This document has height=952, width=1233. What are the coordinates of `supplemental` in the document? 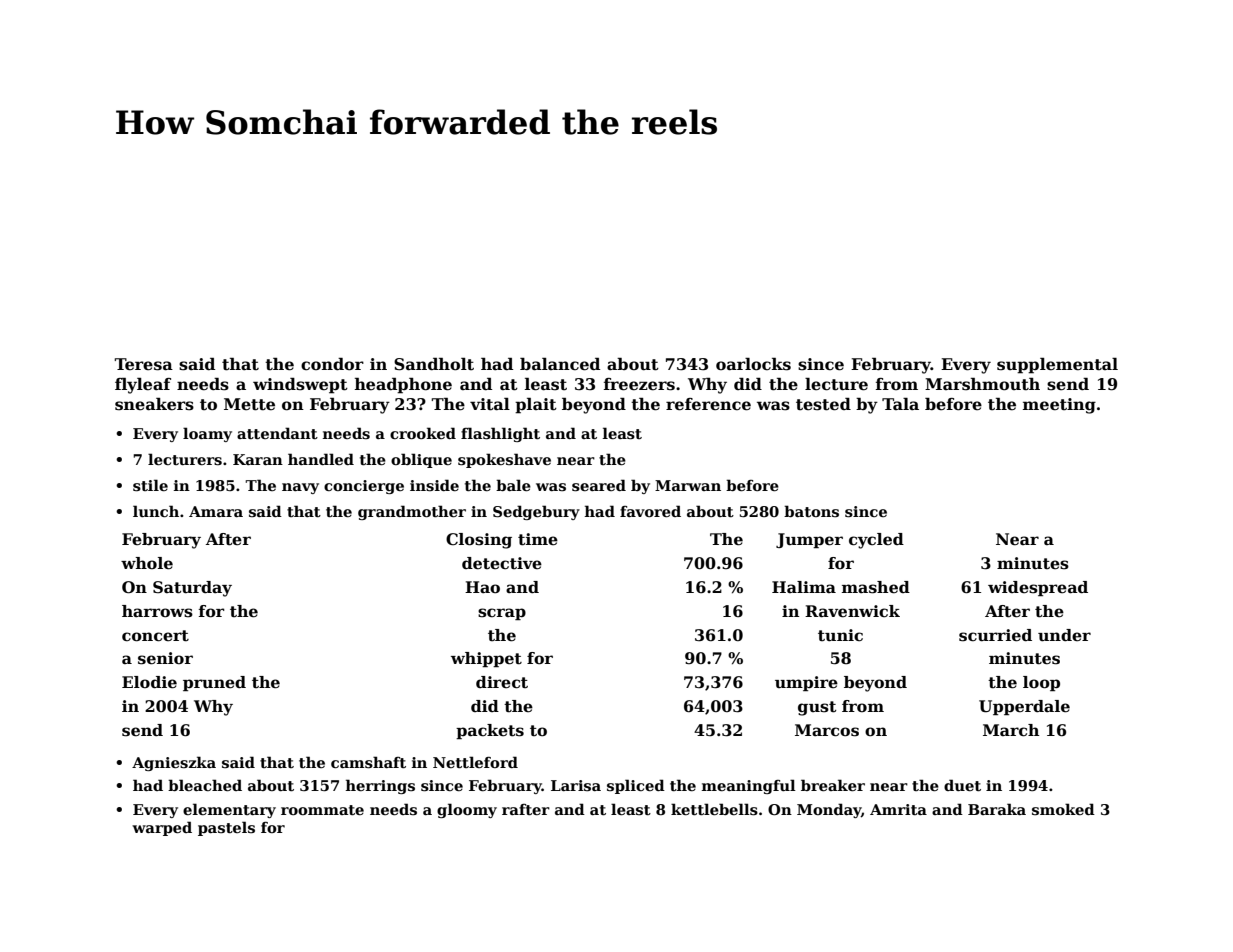 It's located at (1057, 366).
